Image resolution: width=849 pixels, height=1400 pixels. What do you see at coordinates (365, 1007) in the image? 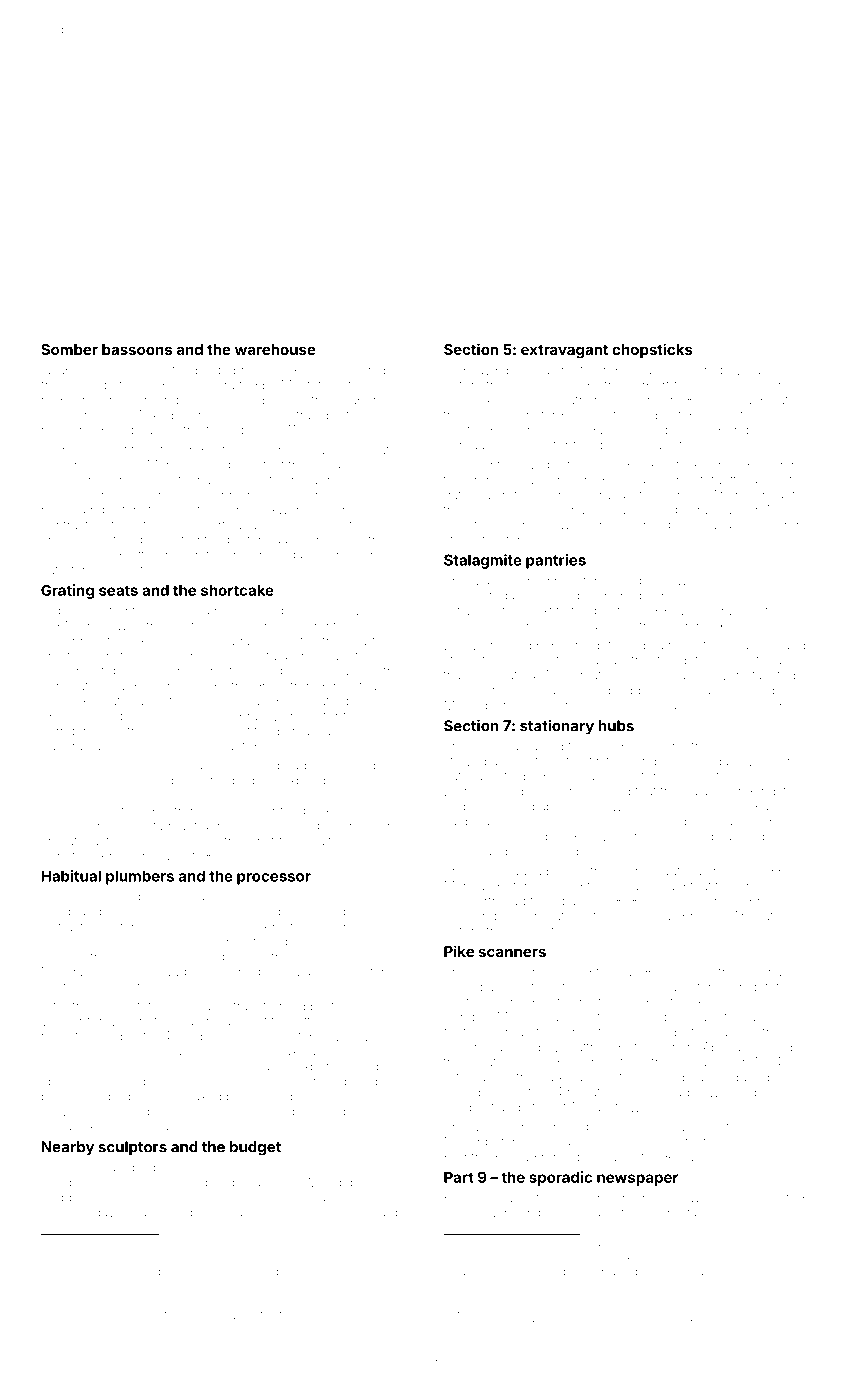
I see `neon` at bounding box center [365, 1007].
